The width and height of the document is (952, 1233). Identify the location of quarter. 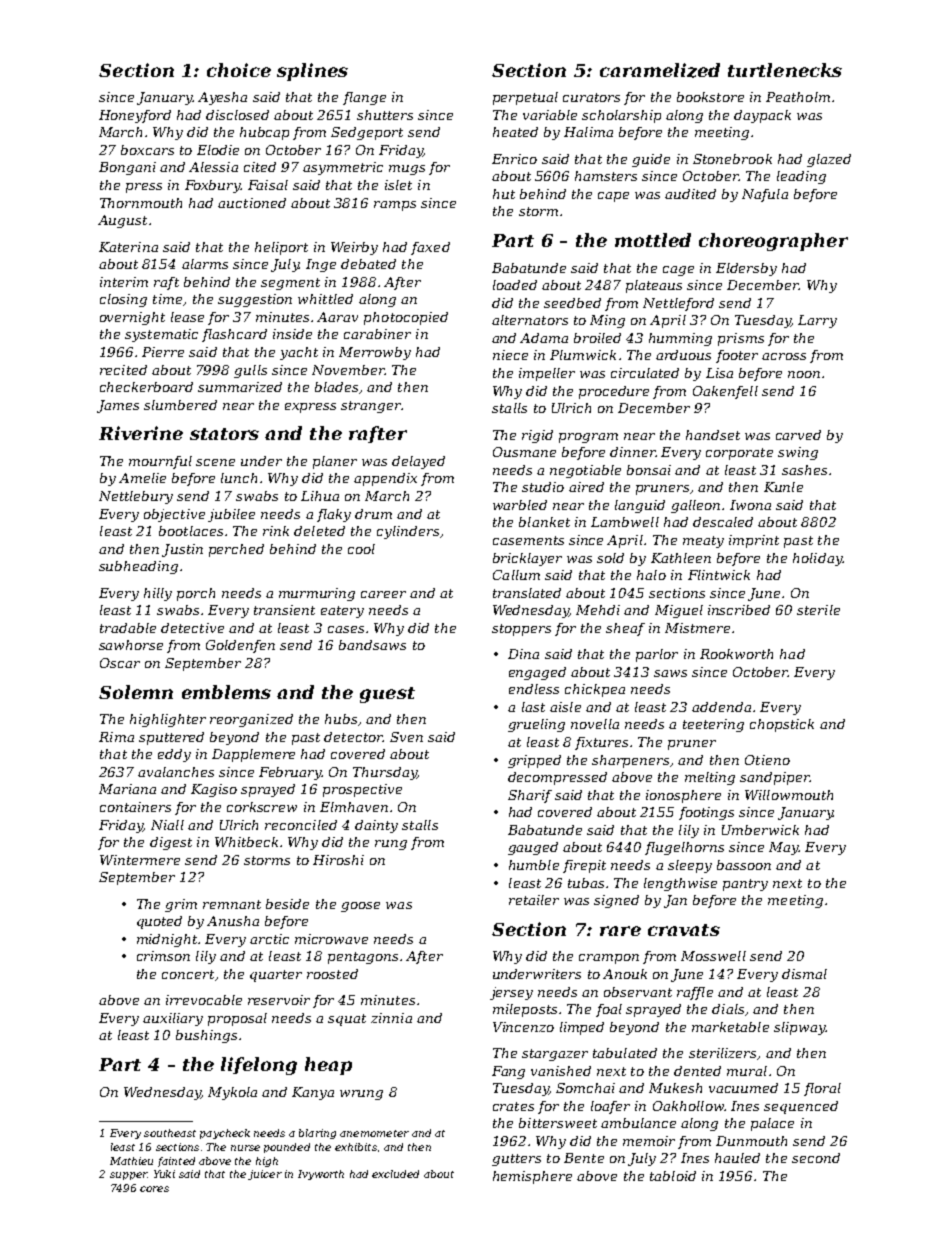
(276, 976).
